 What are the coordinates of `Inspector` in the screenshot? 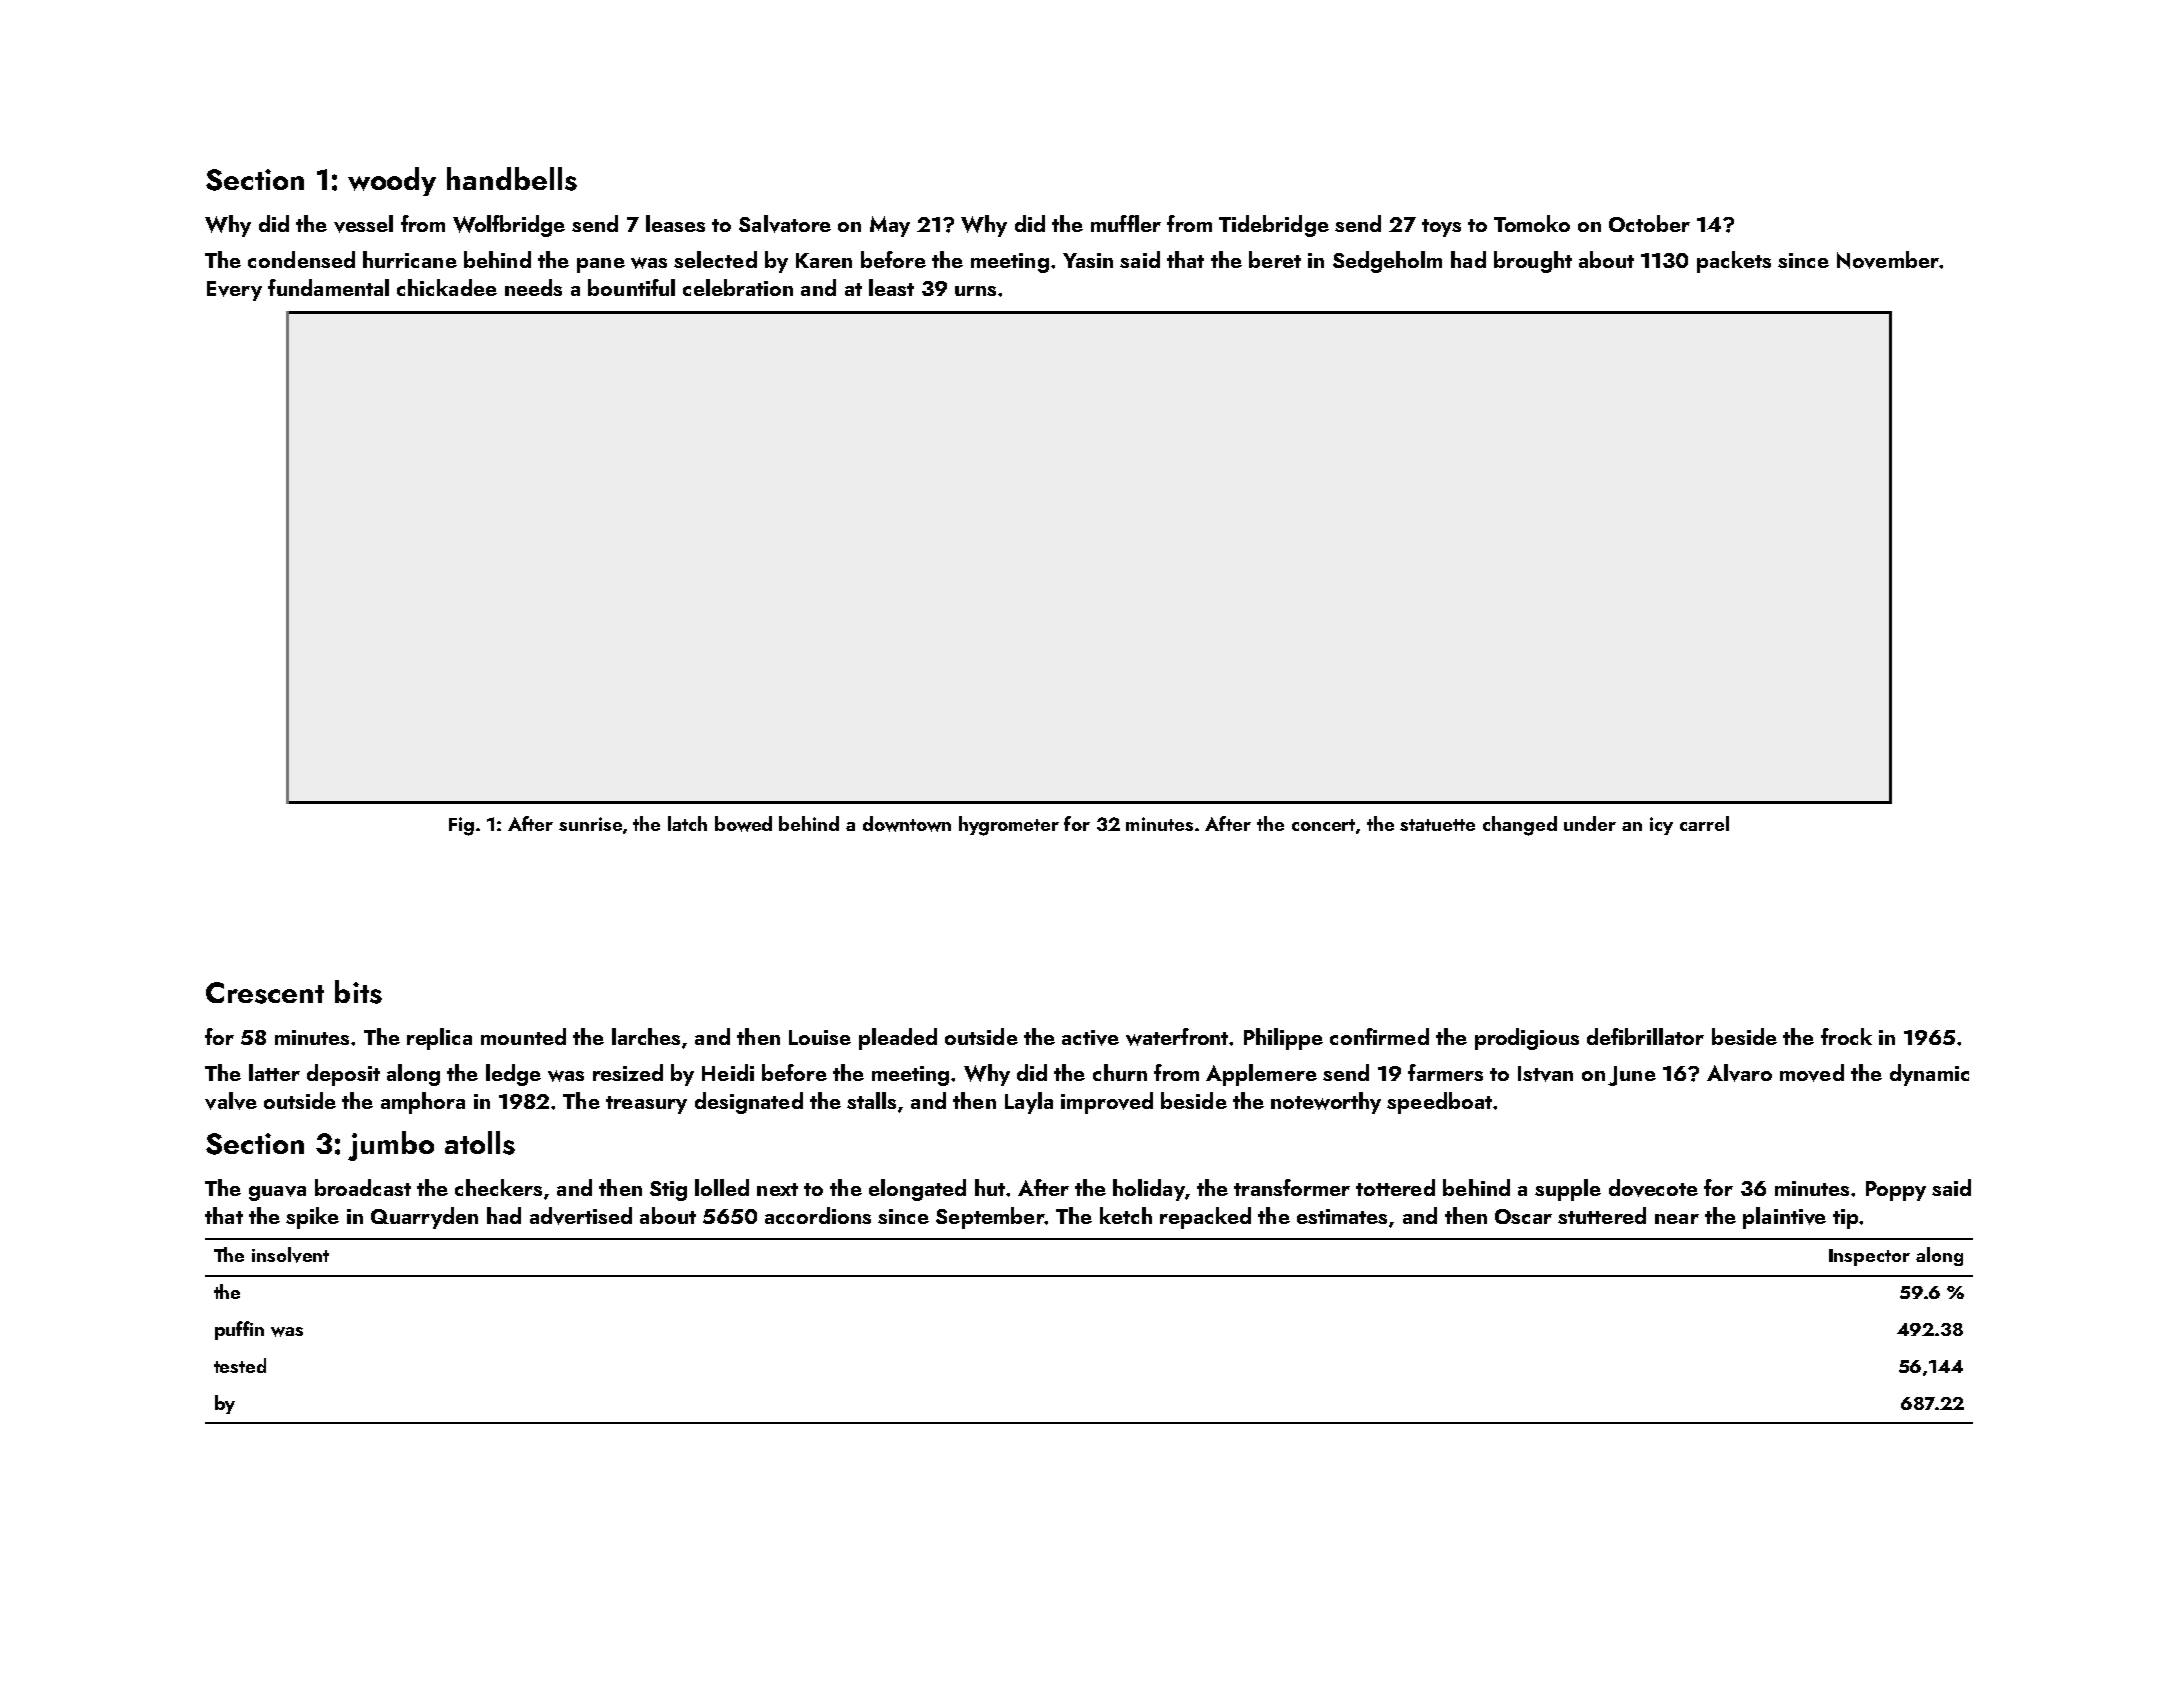 It's located at (1869, 1257).
